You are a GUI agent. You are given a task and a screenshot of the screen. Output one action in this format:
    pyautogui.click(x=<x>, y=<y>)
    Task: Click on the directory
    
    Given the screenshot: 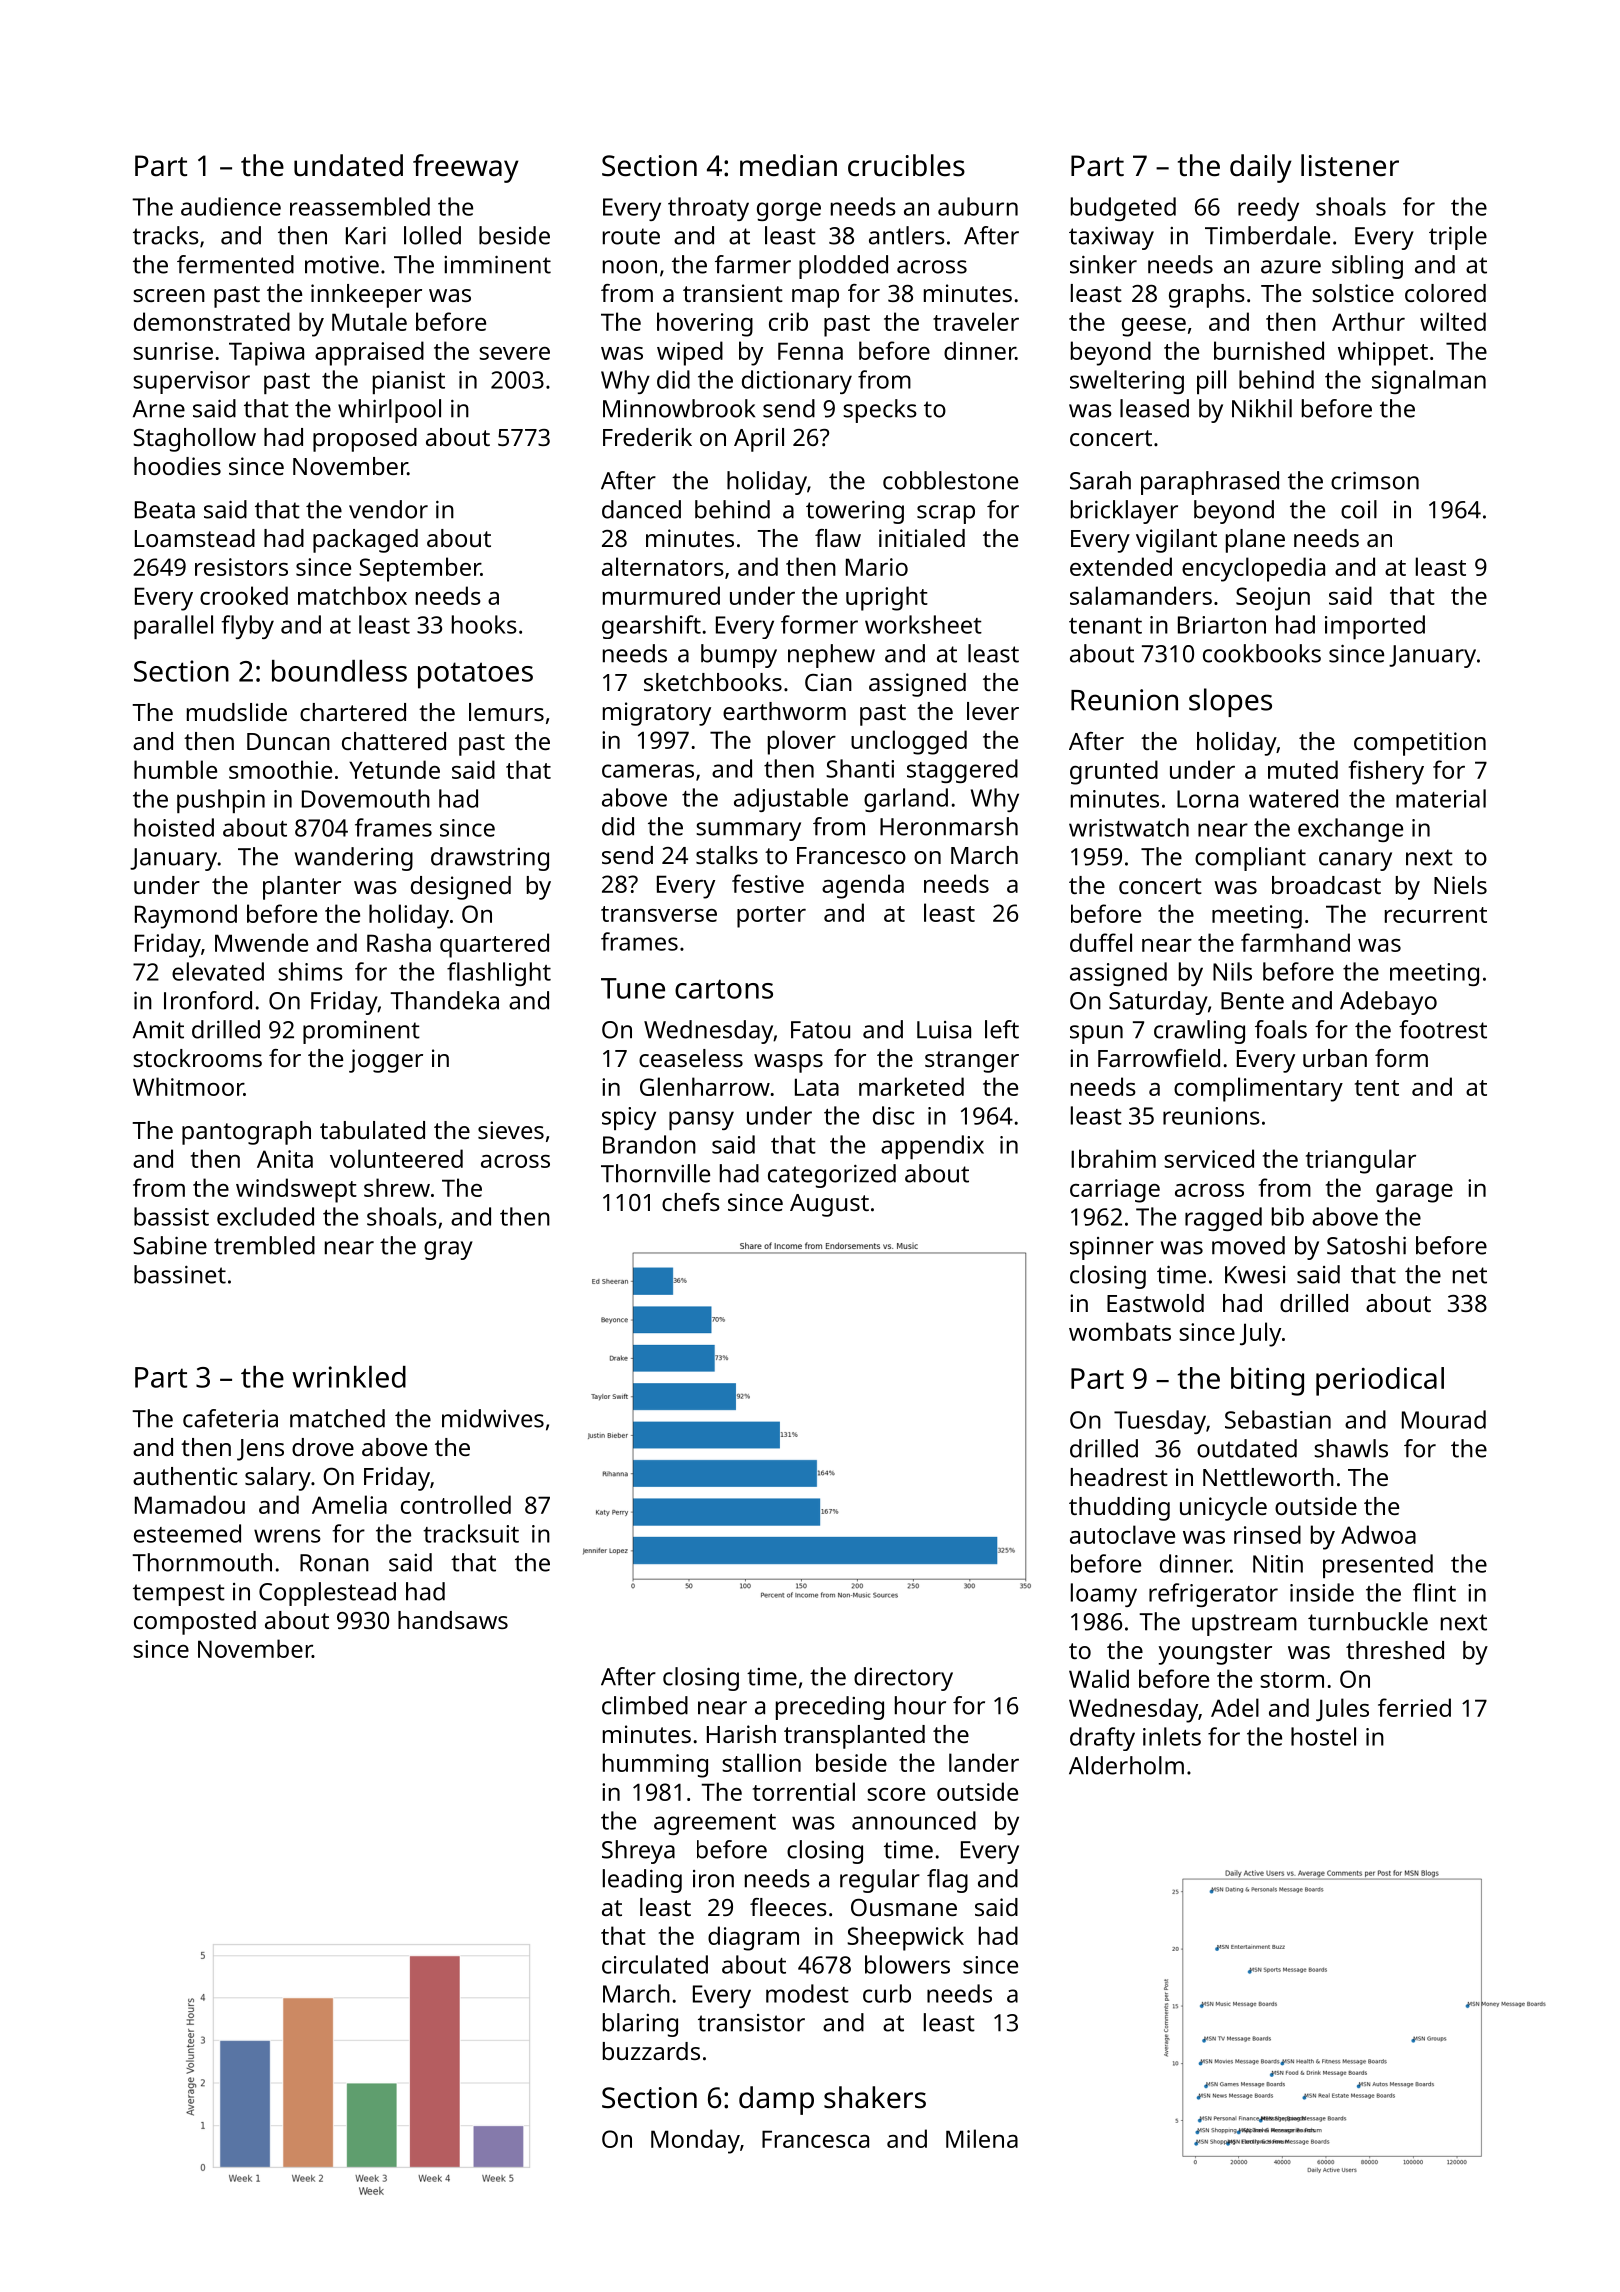 What is the action you would take?
    pyautogui.click(x=903, y=1679)
